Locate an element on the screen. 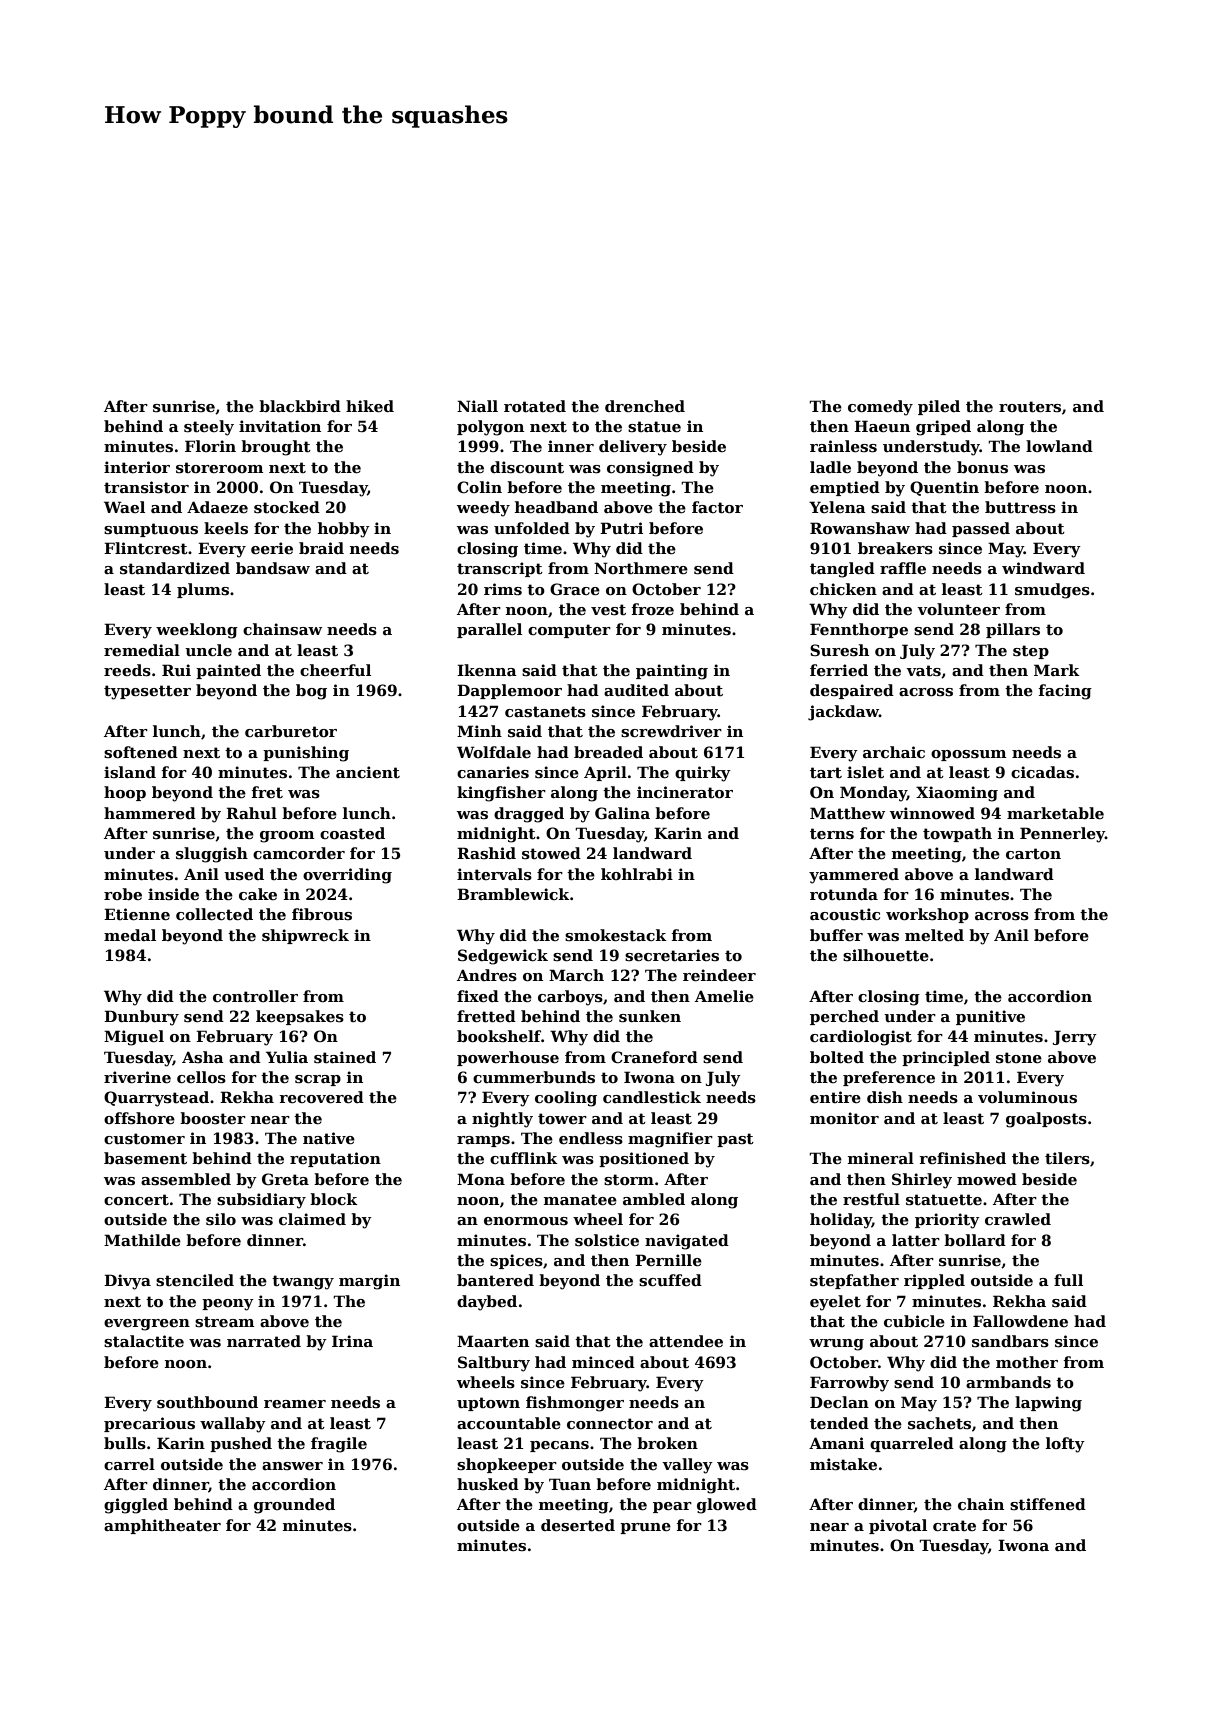  archaic is located at coordinates (894, 752).
